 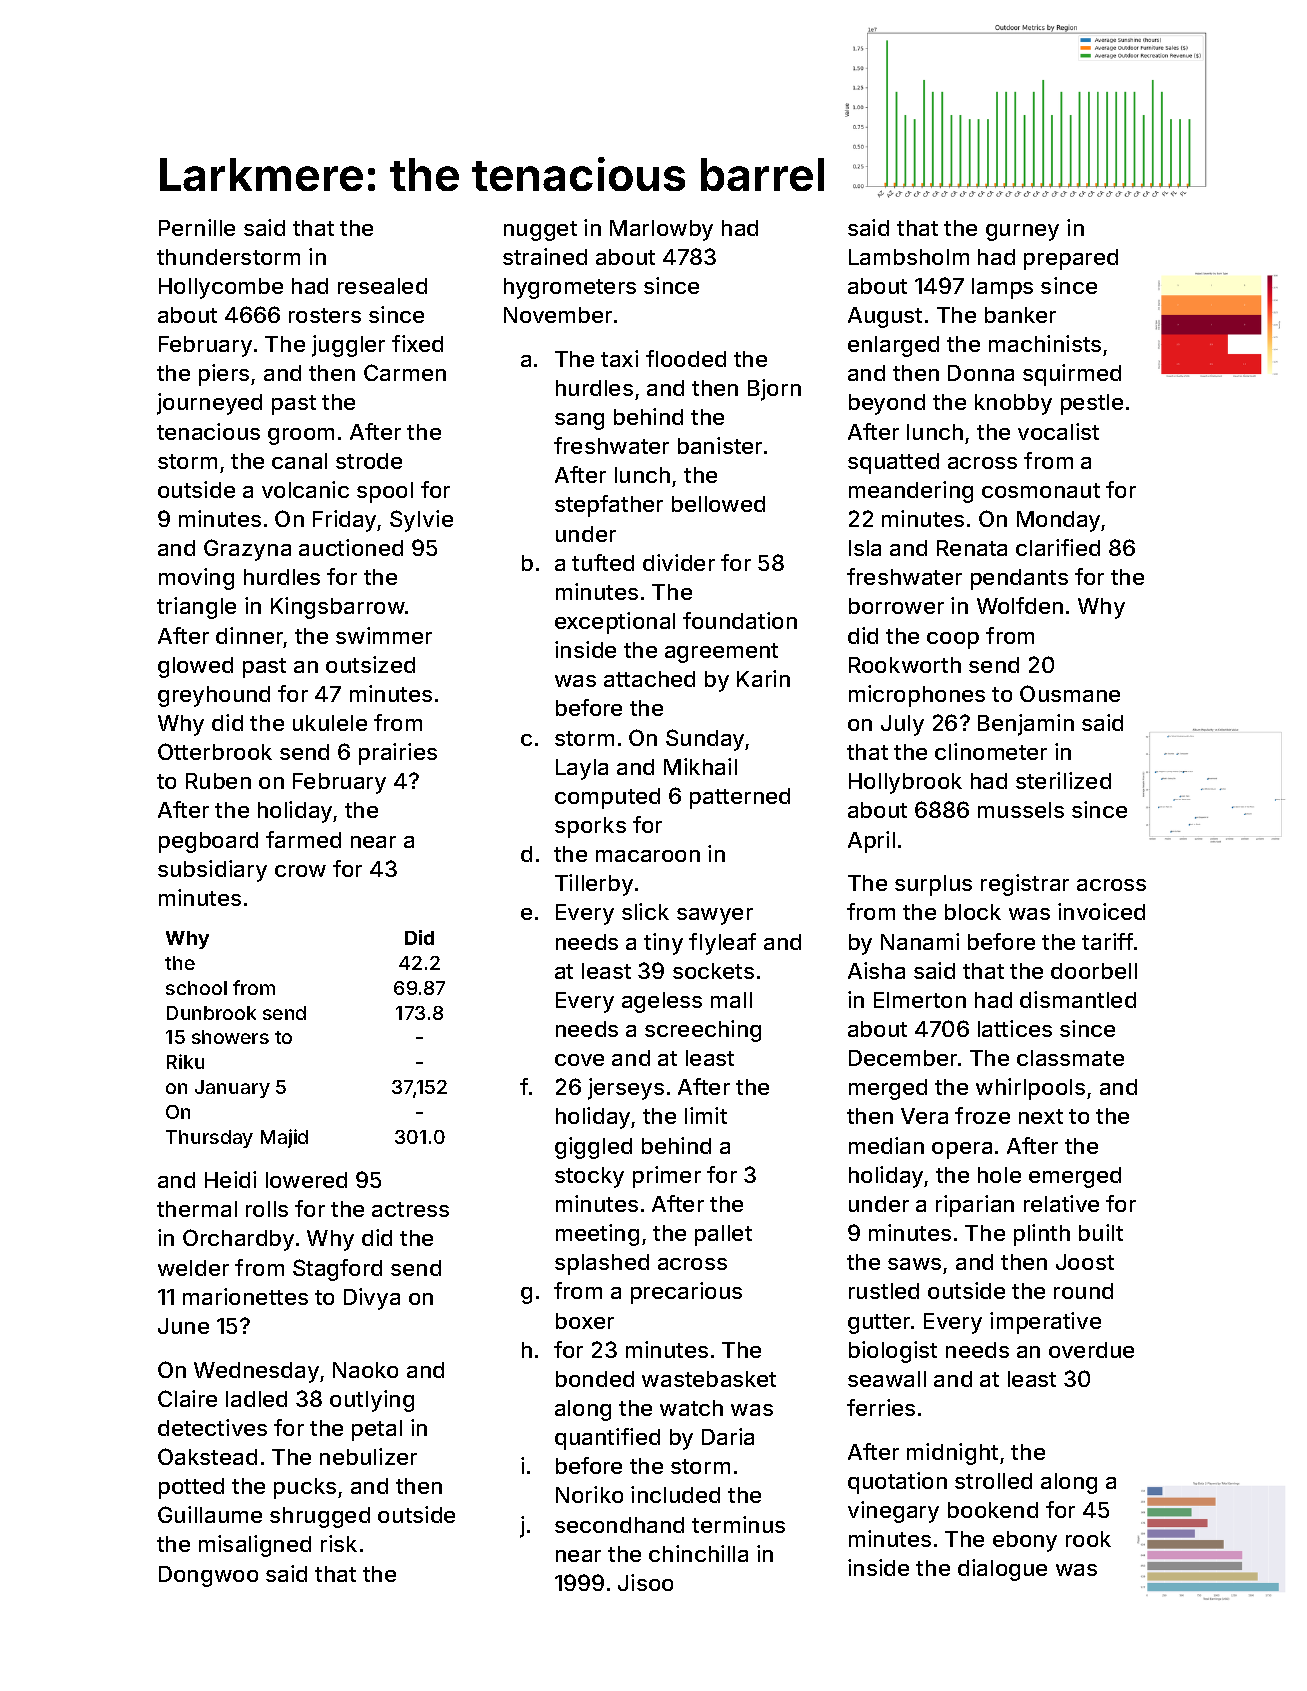 What do you see at coordinates (197, 227) in the image?
I see `Pernille` at bounding box center [197, 227].
